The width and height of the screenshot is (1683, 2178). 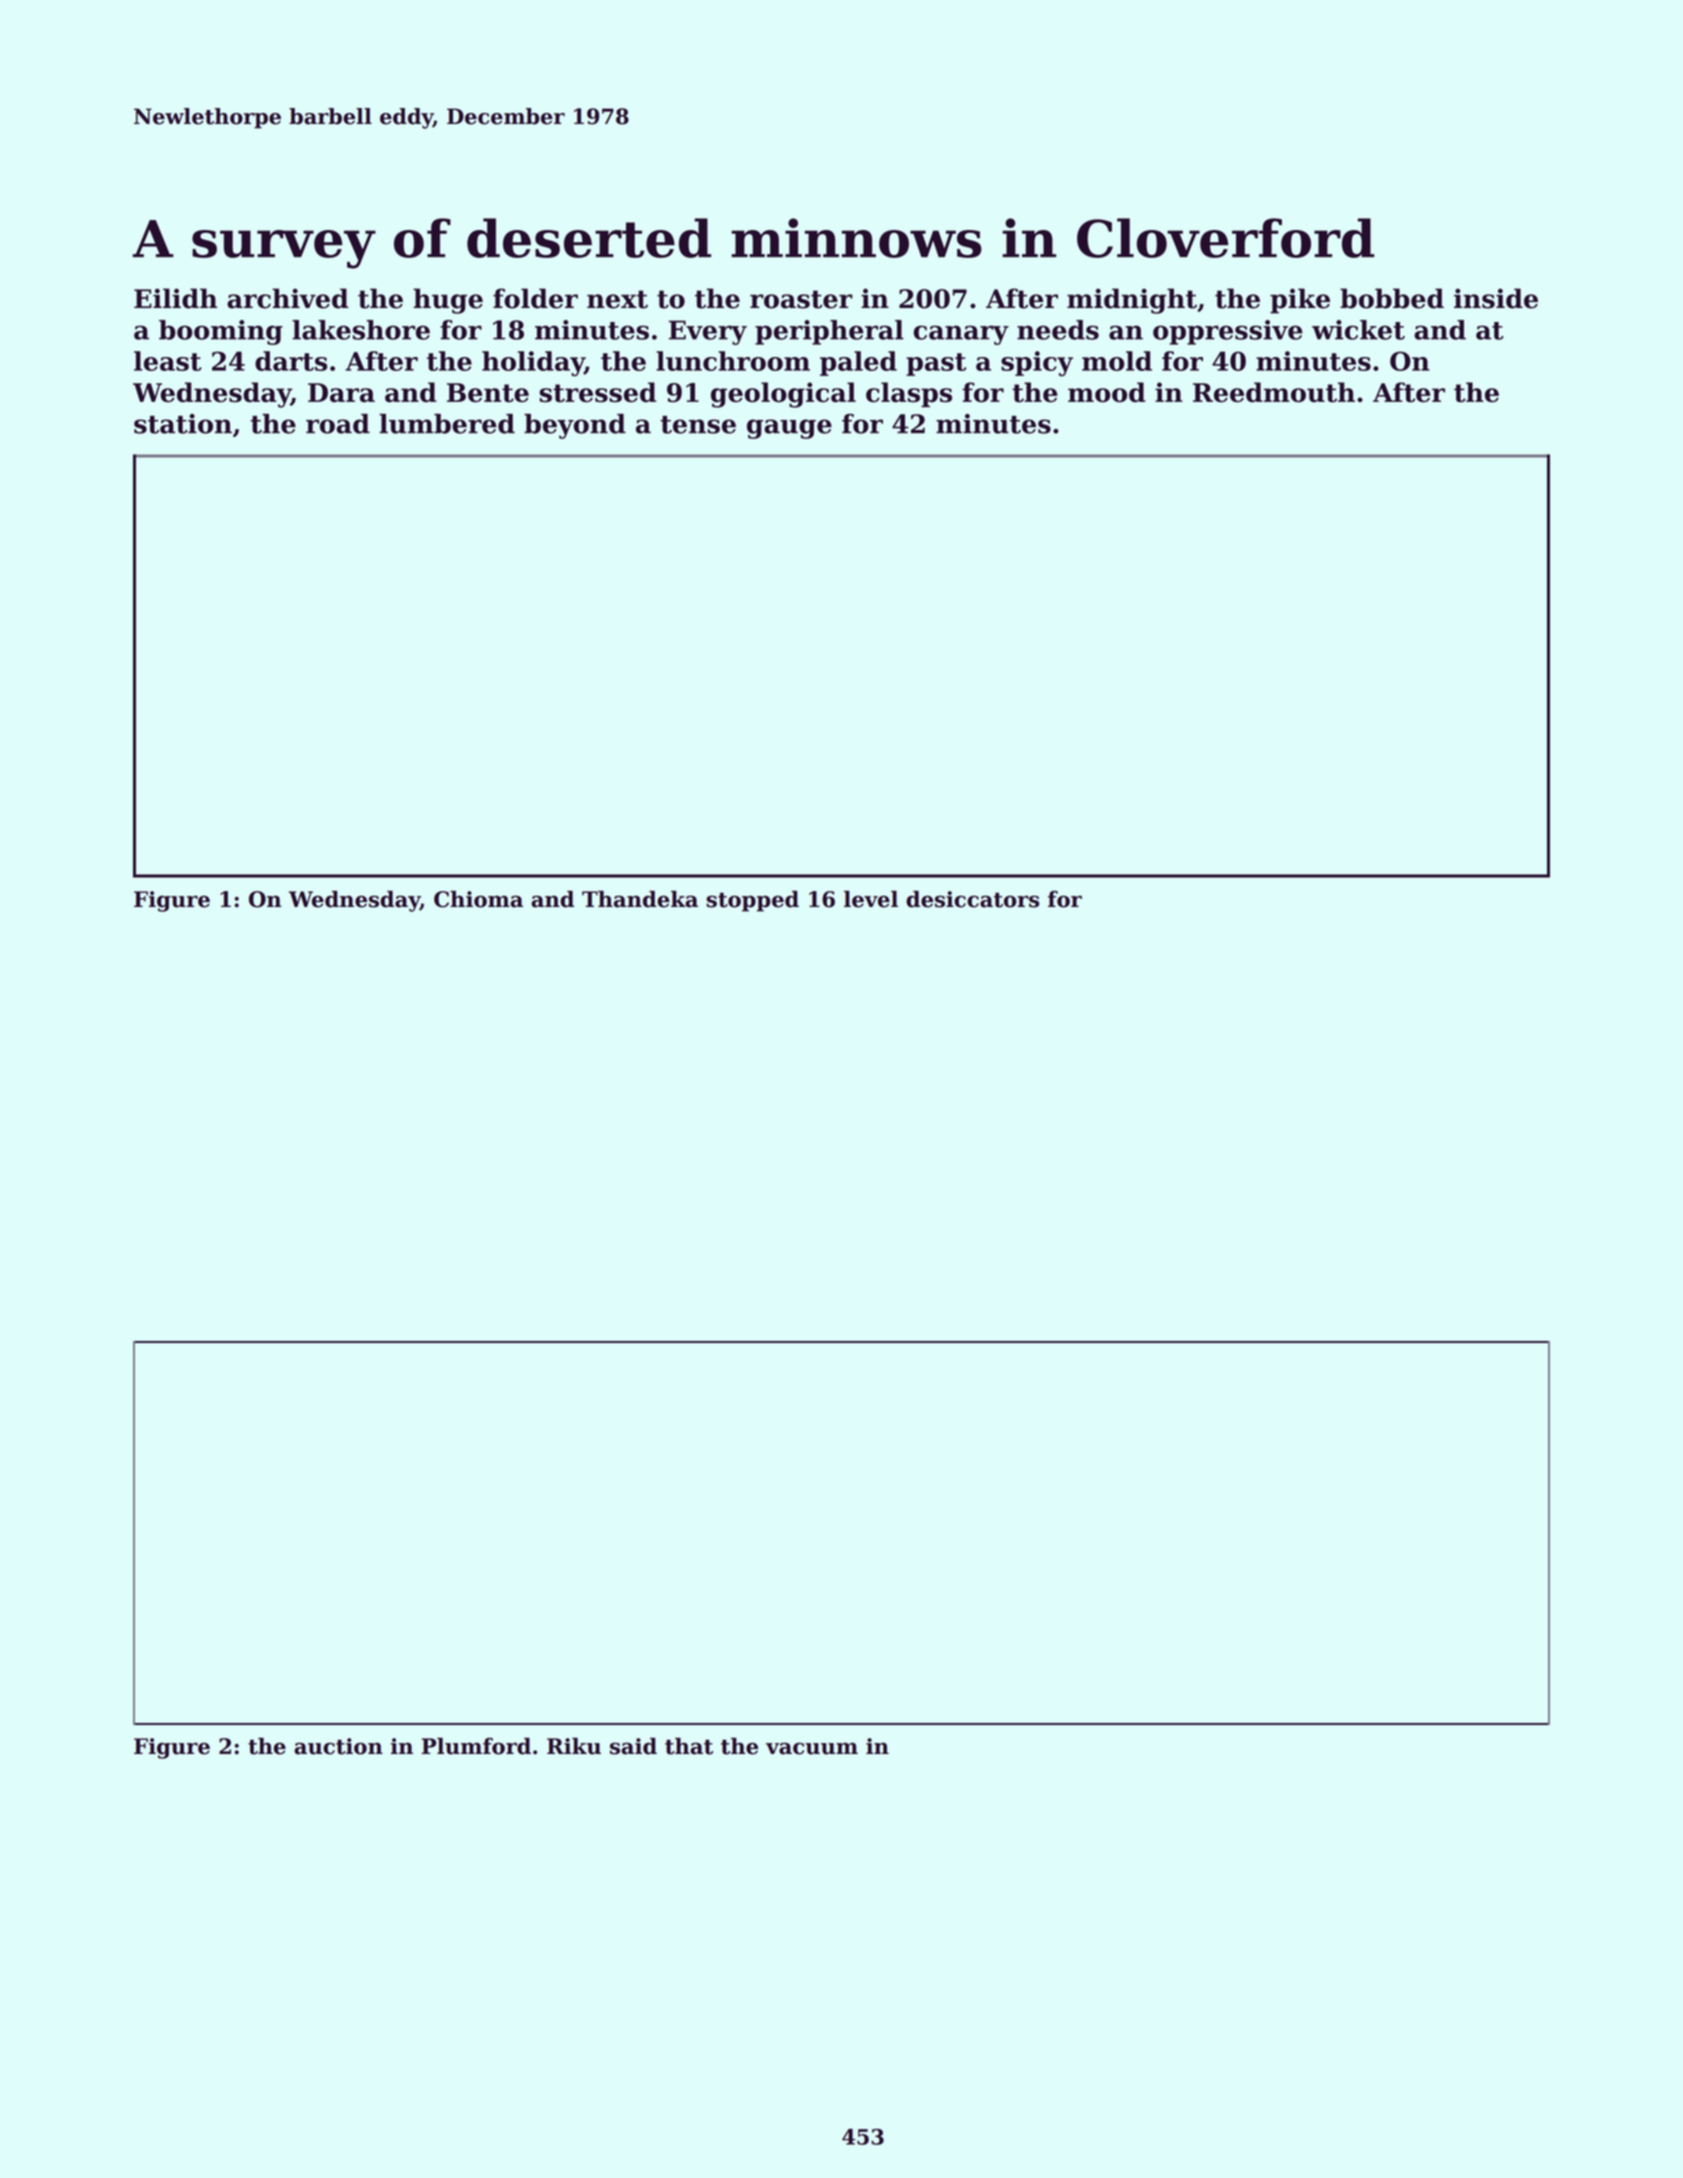 What do you see at coordinates (972, 899) in the screenshot?
I see `desiccators` at bounding box center [972, 899].
